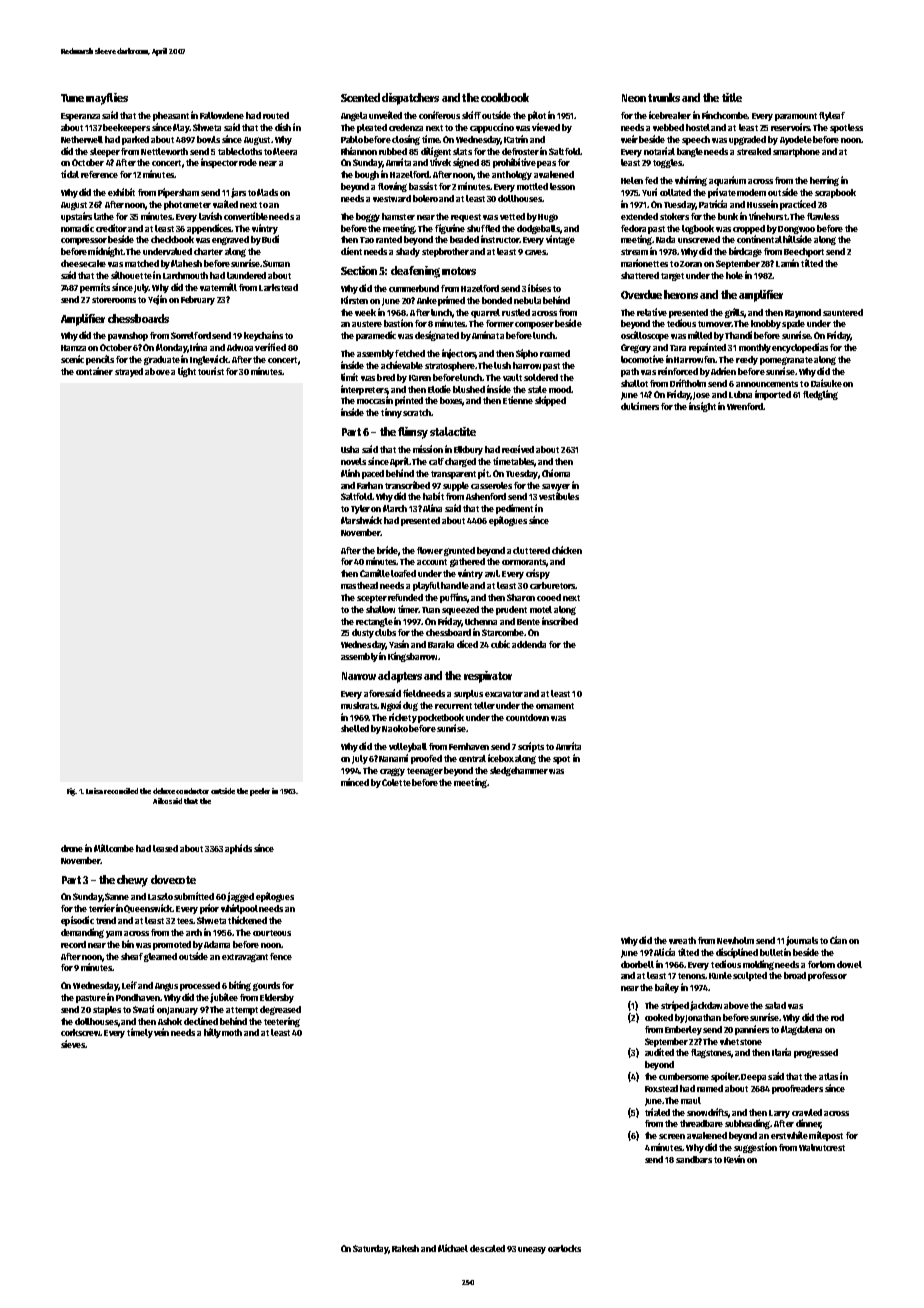  I want to click on light, so click(187, 372).
